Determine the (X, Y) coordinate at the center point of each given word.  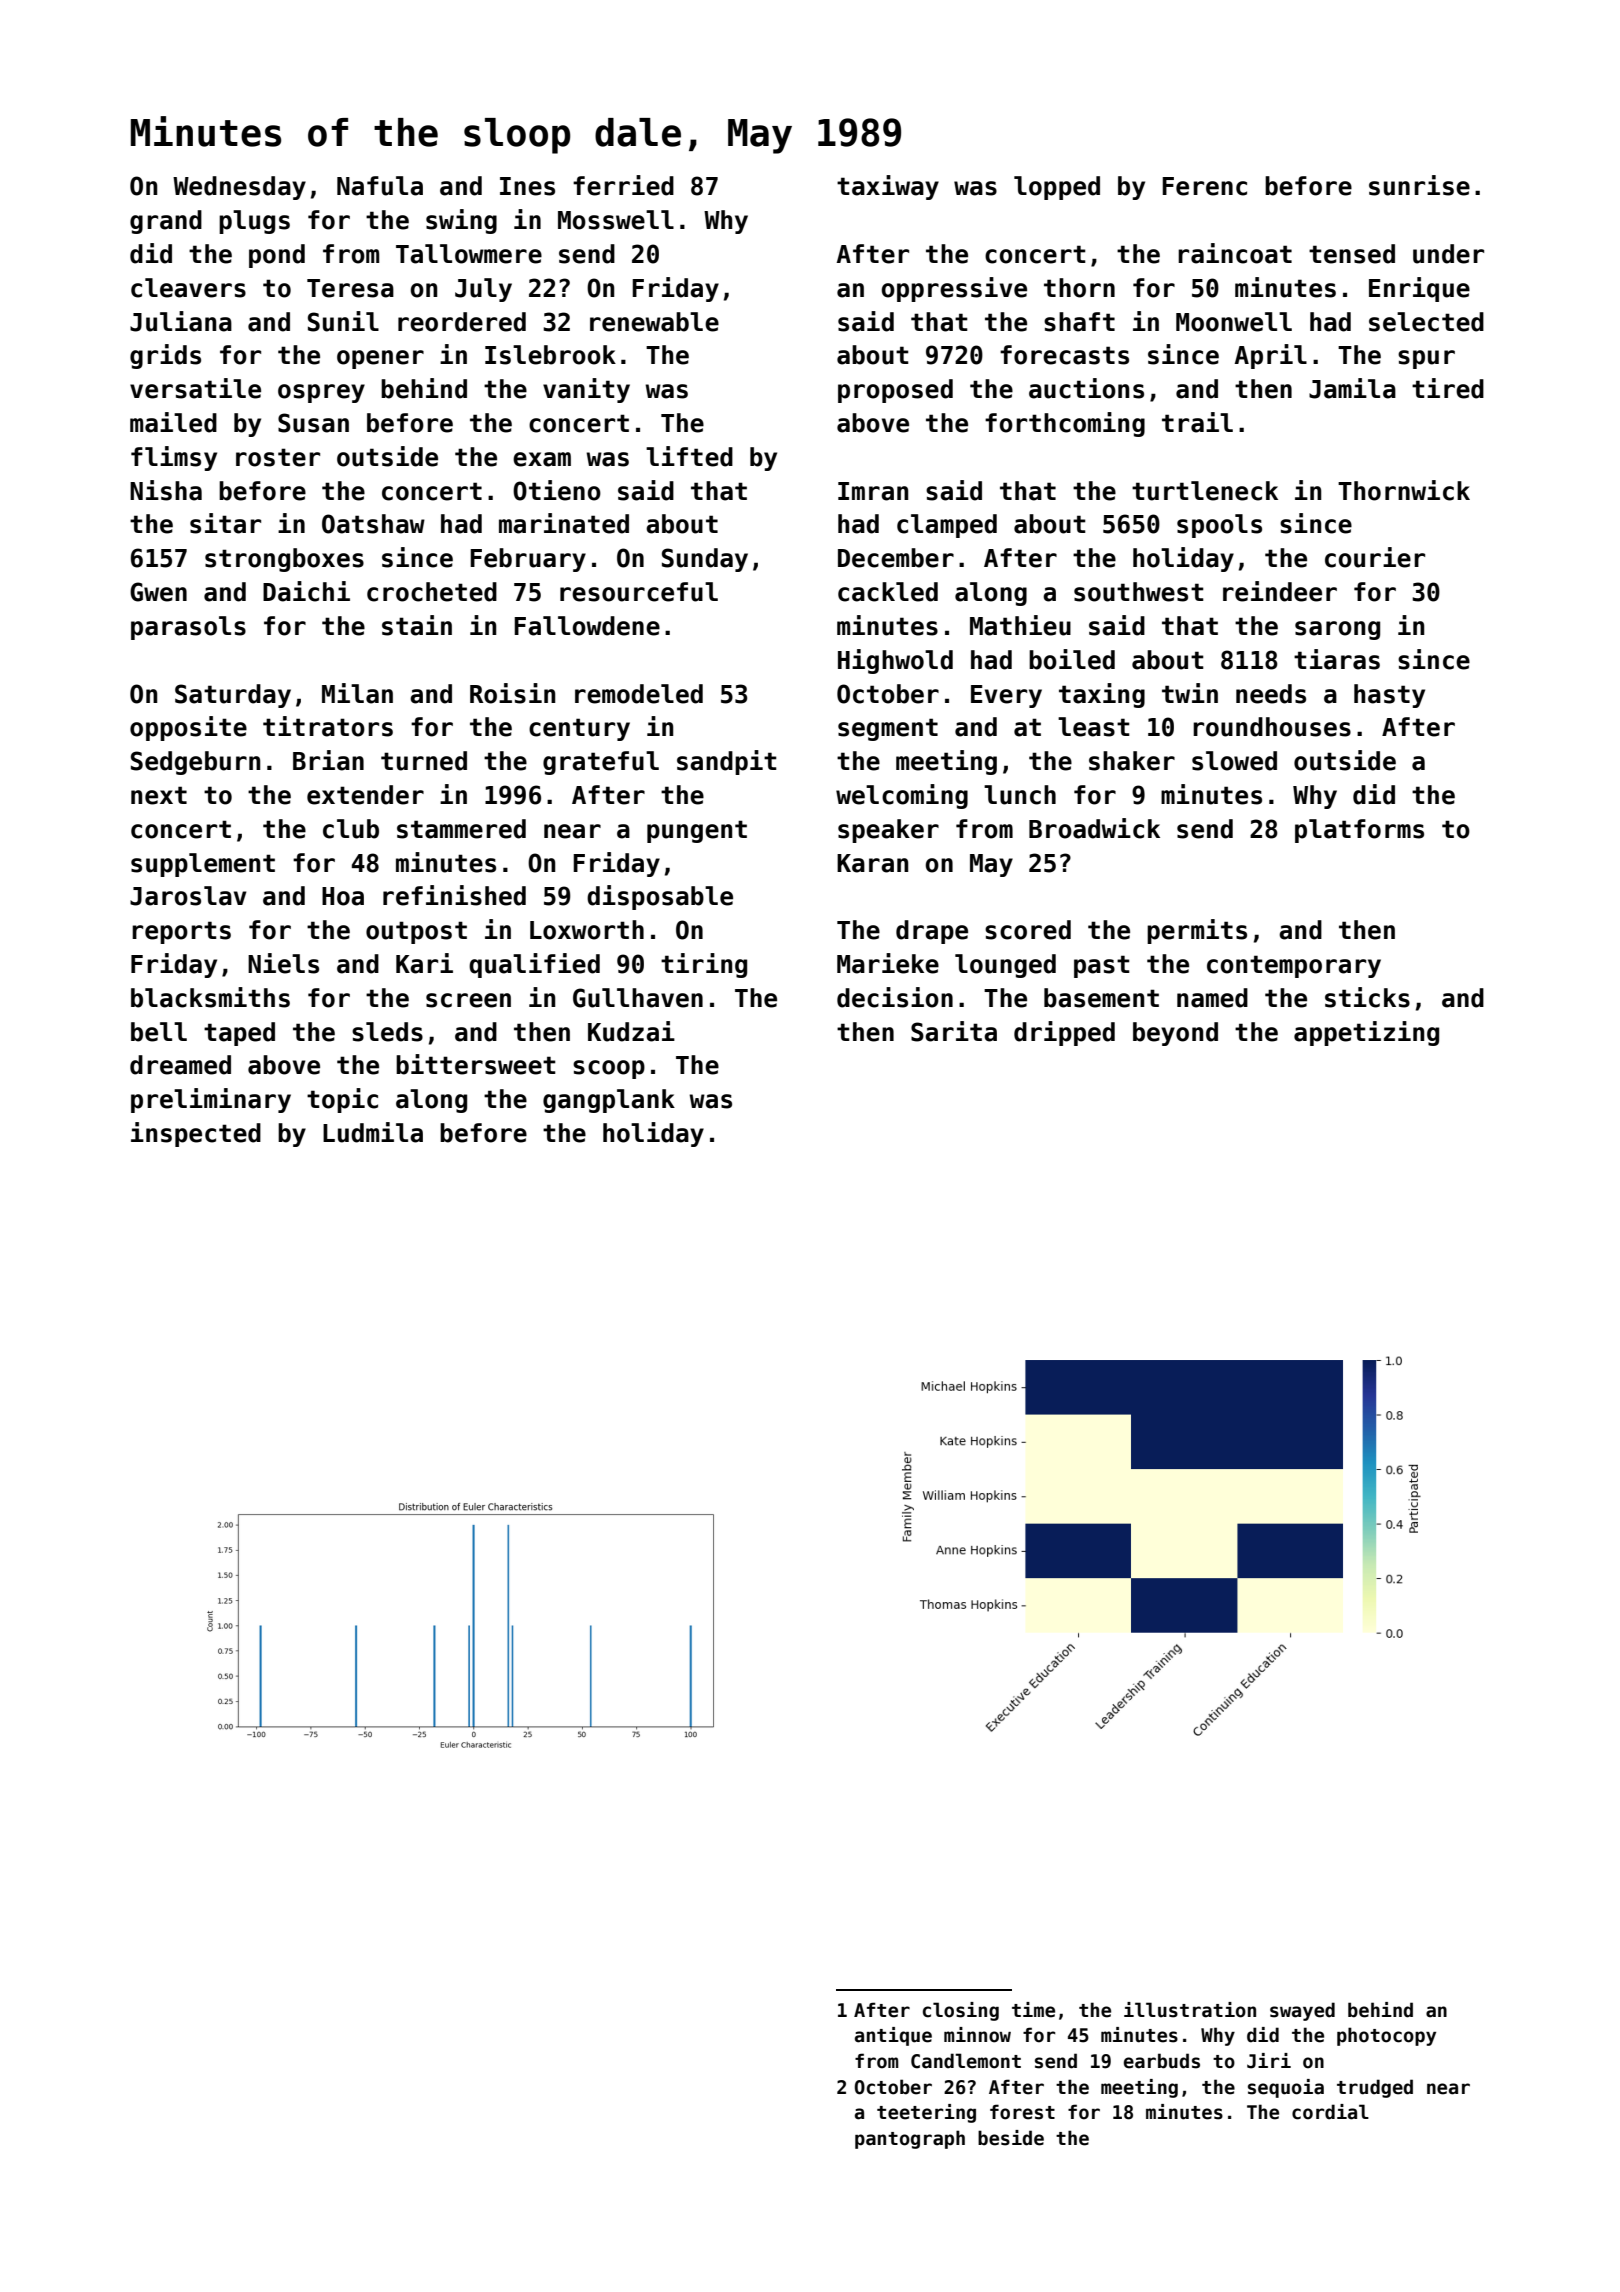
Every (1006, 696)
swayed (1302, 2011)
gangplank (609, 1101)
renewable (654, 322)
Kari (424, 963)
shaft (1079, 322)
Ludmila (373, 1132)
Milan (357, 693)
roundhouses (1272, 727)
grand (166, 222)
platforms (1359, 831)
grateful (601, 763)
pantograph (910, 2139)
